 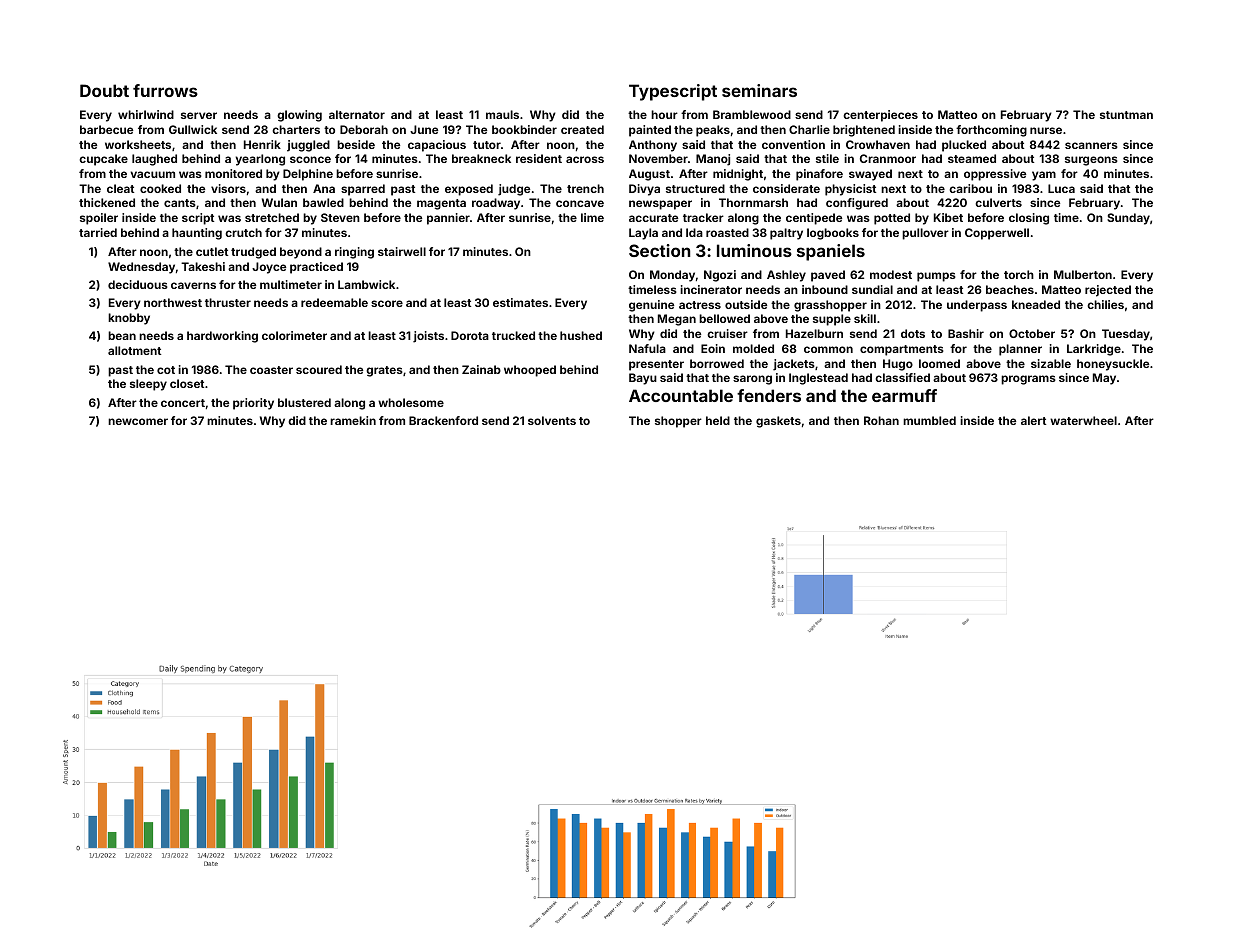 What do you see at coordinates (228, 302) in the image?
I see `thruster` at bounding box center [228, 302].
